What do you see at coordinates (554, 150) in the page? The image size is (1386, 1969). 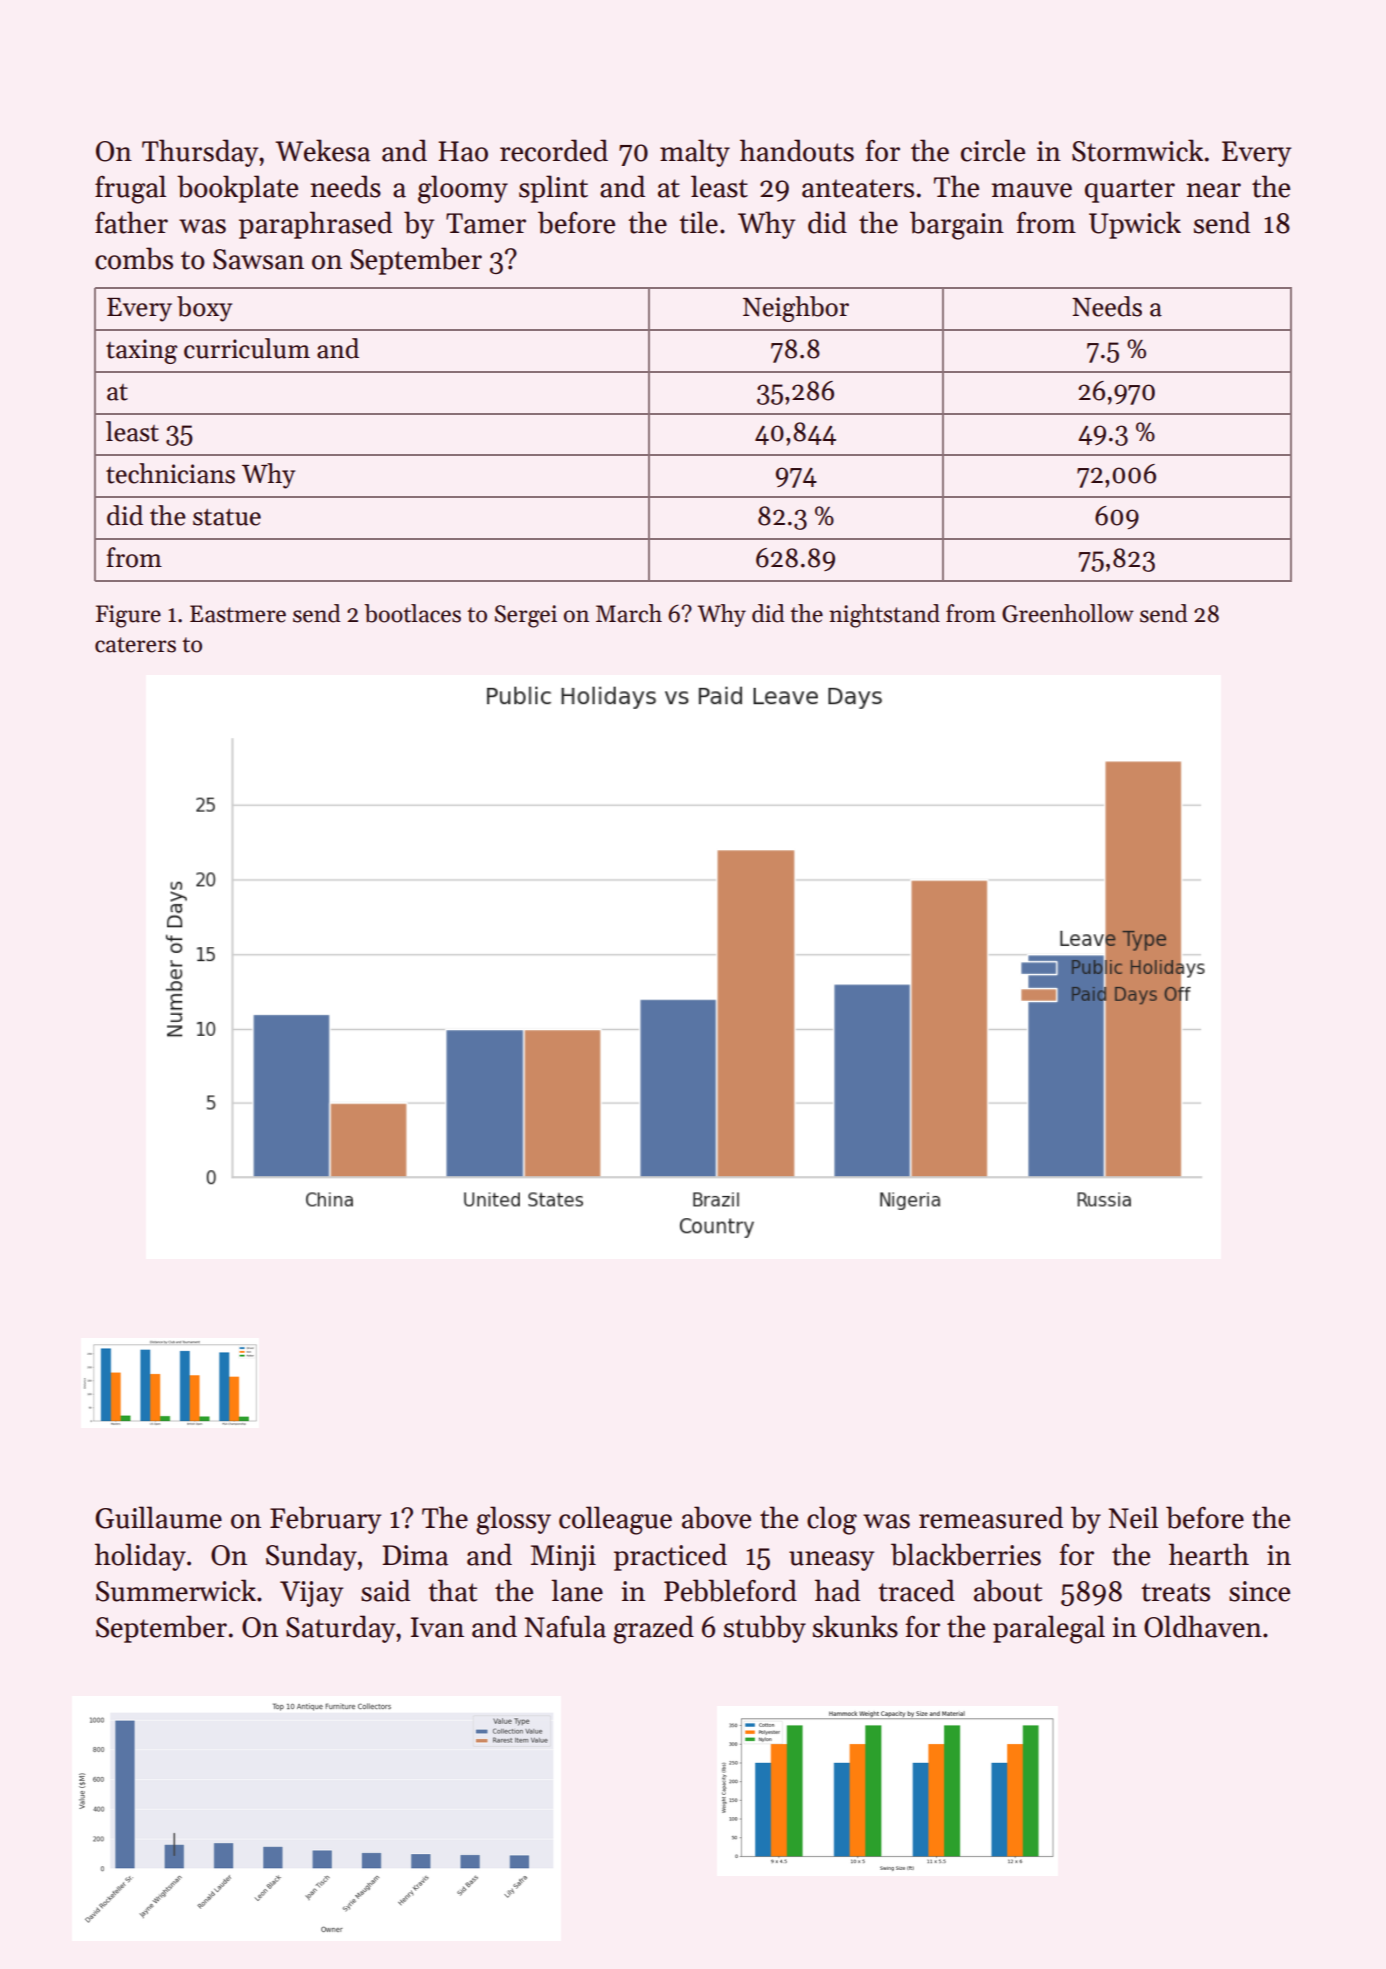 I see `recorded` at bounding box center [554, 150].
